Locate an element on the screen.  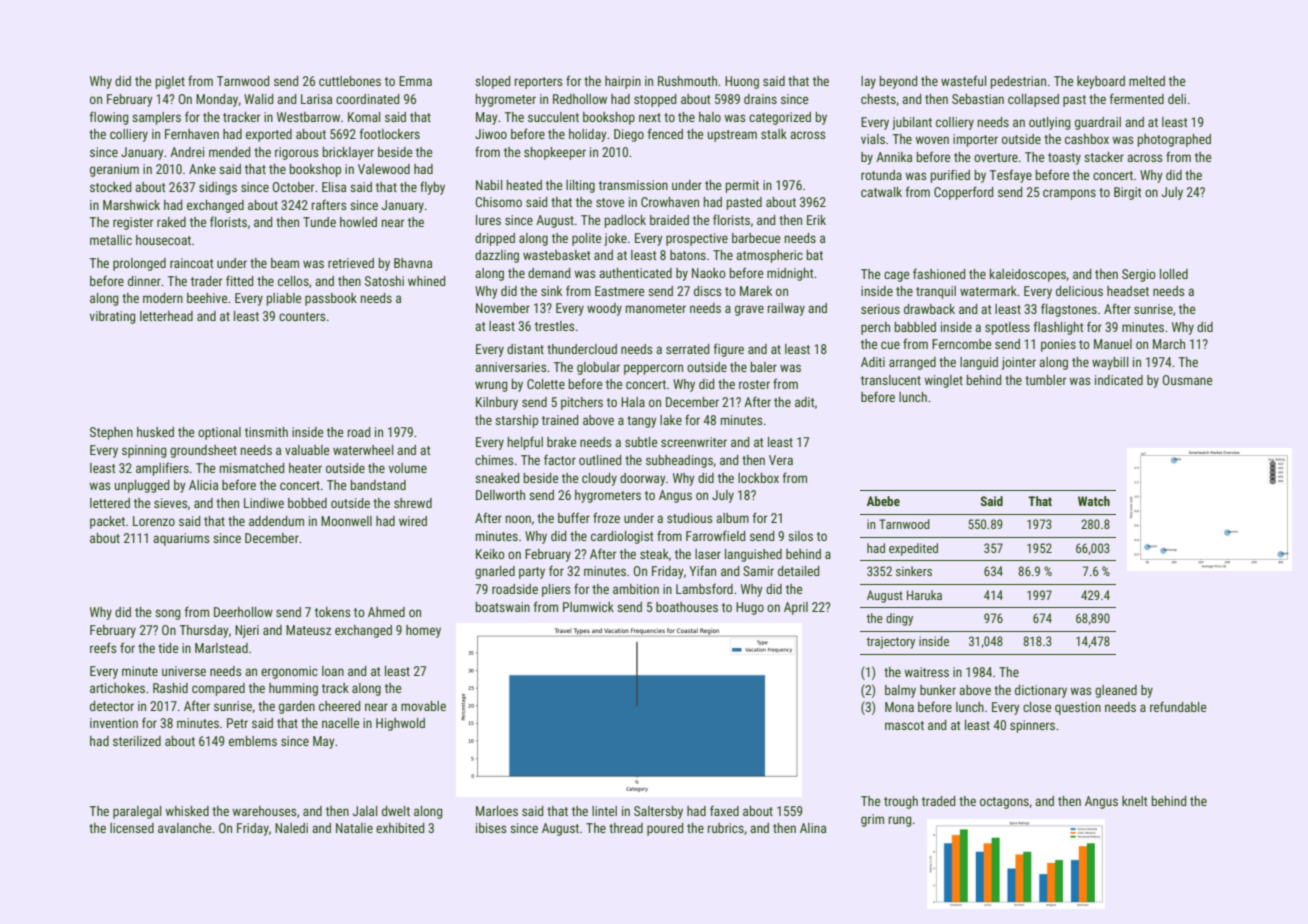
Ousmane is located at coordinates (1187, 380).
